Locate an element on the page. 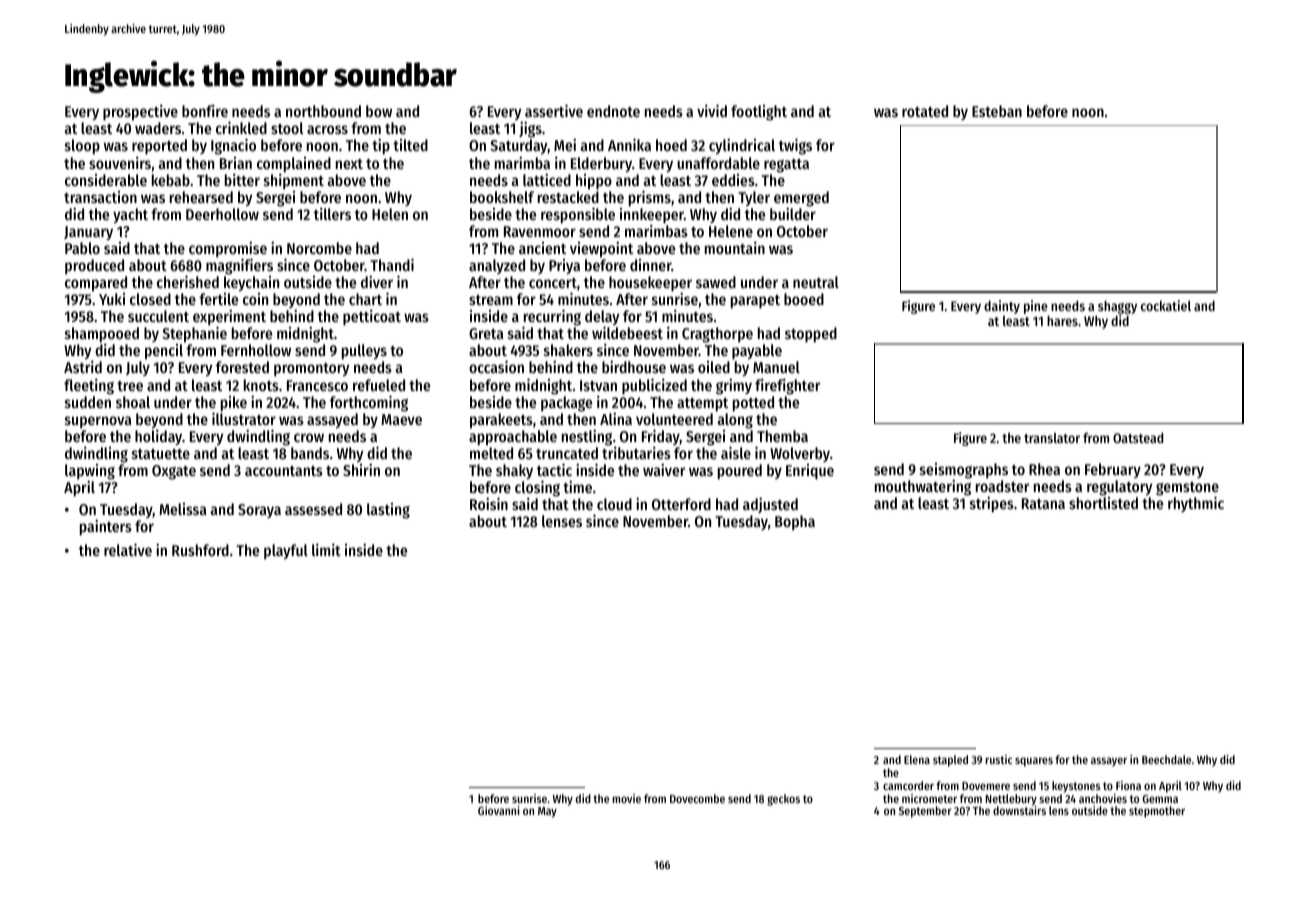 The width and height of the page is (1308, 924). Rushford is located at coordinates (200, 550).
